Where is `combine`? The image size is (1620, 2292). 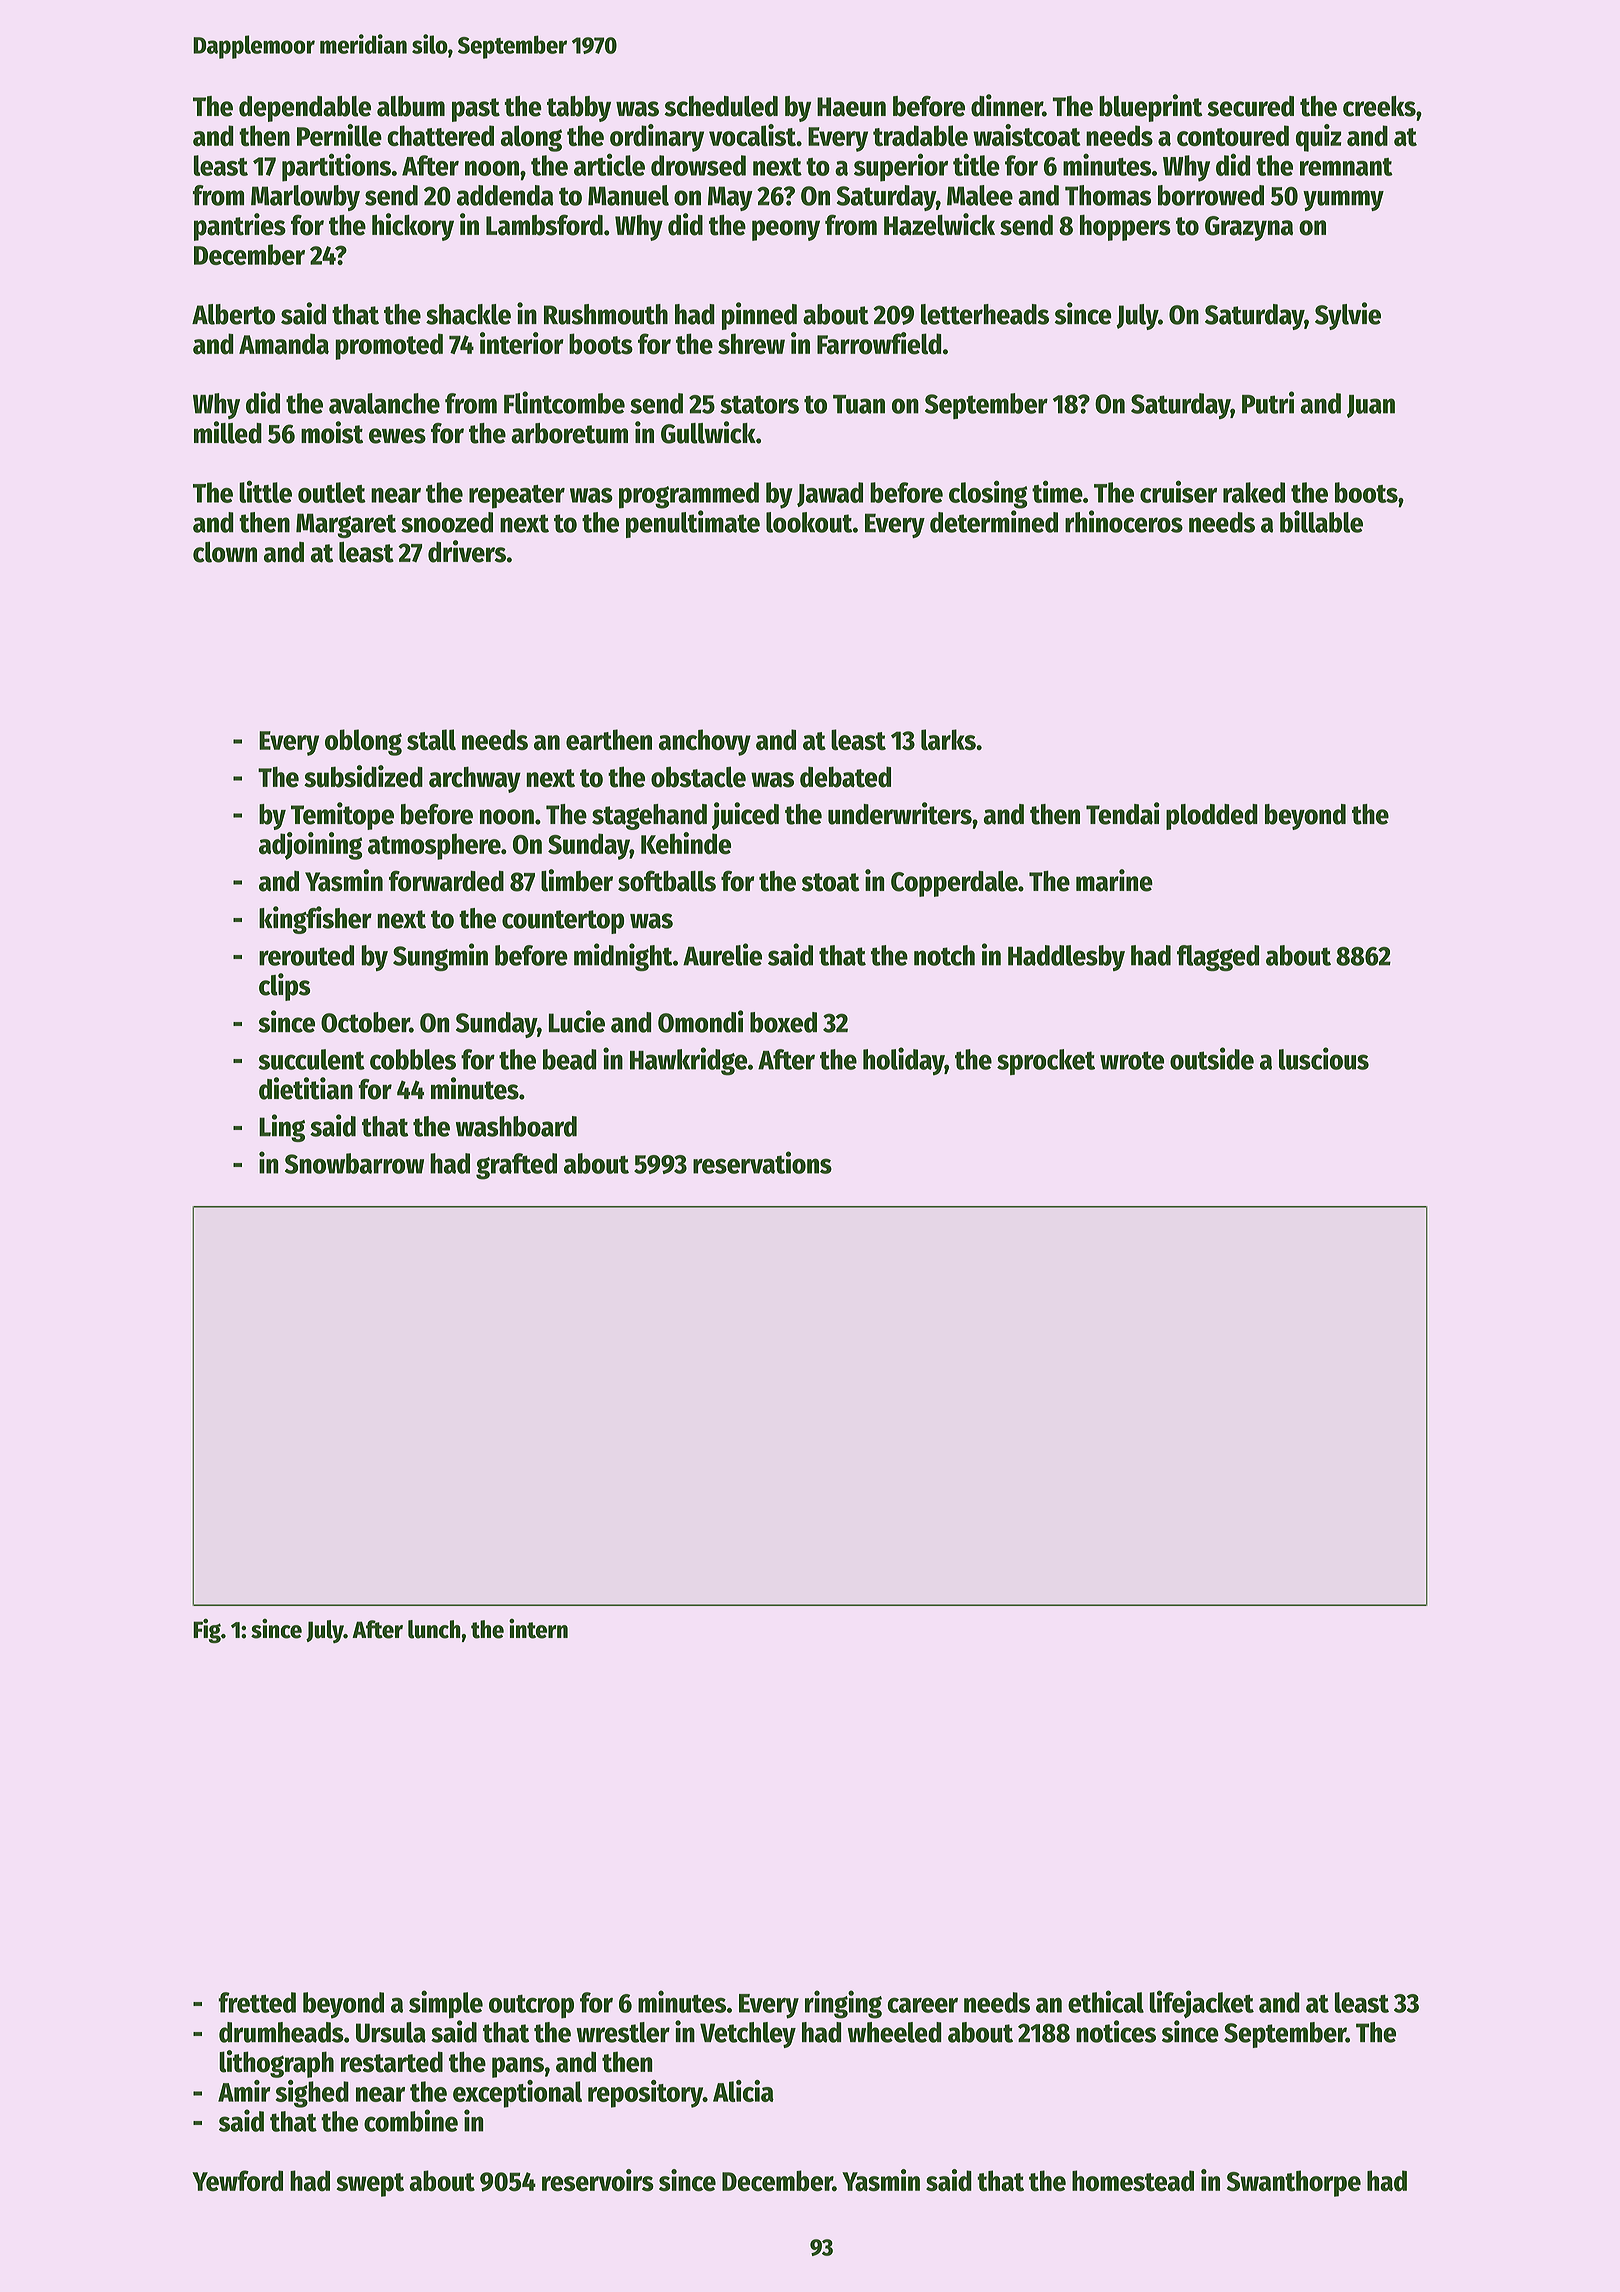 combine is located at coordinates (411, 2120).
